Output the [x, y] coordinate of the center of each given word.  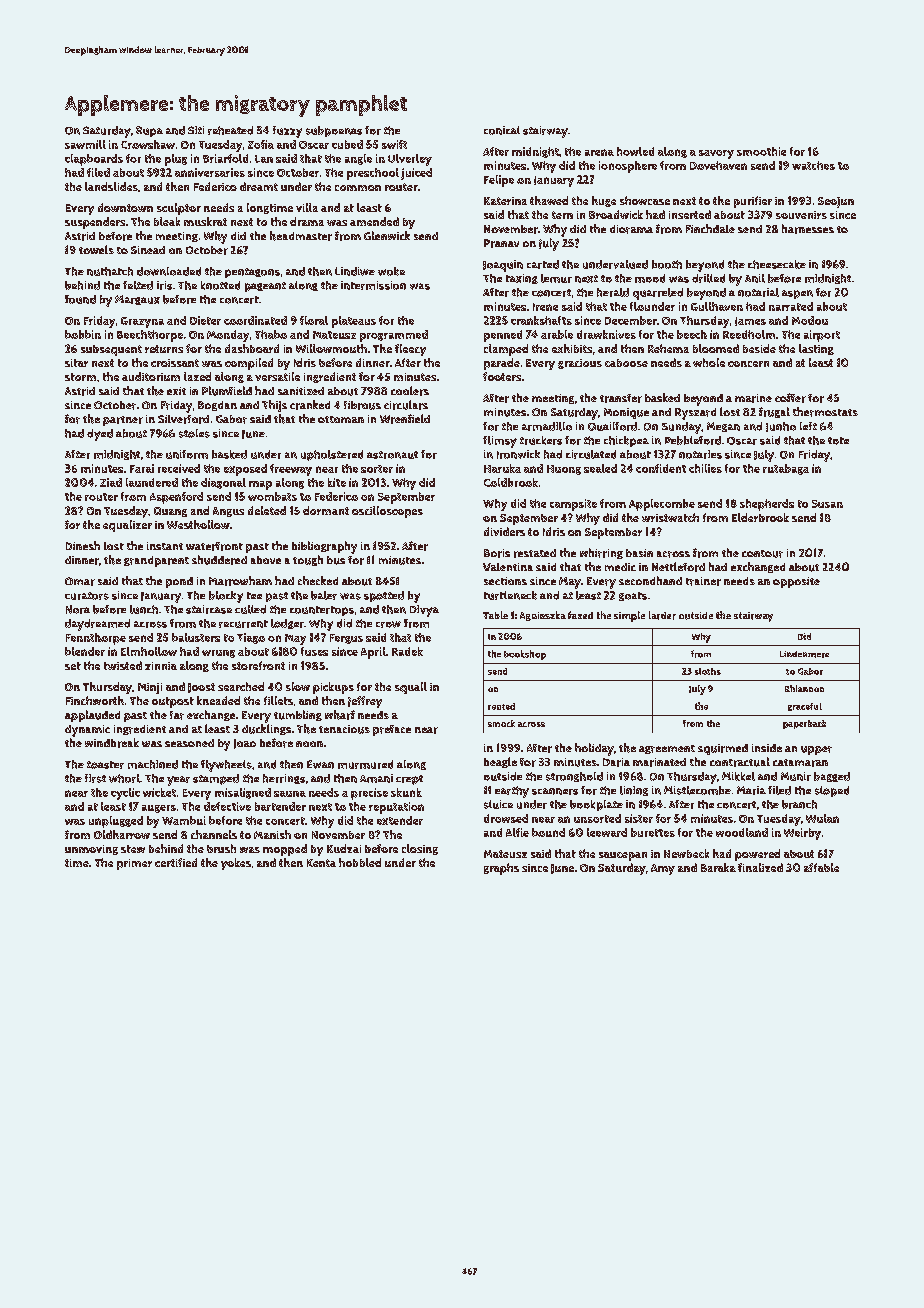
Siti [196, 130]
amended [374, 221]
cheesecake [777, 264]
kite [337, 482]
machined [153, 764]
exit [176, 391]
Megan [723, 427]
